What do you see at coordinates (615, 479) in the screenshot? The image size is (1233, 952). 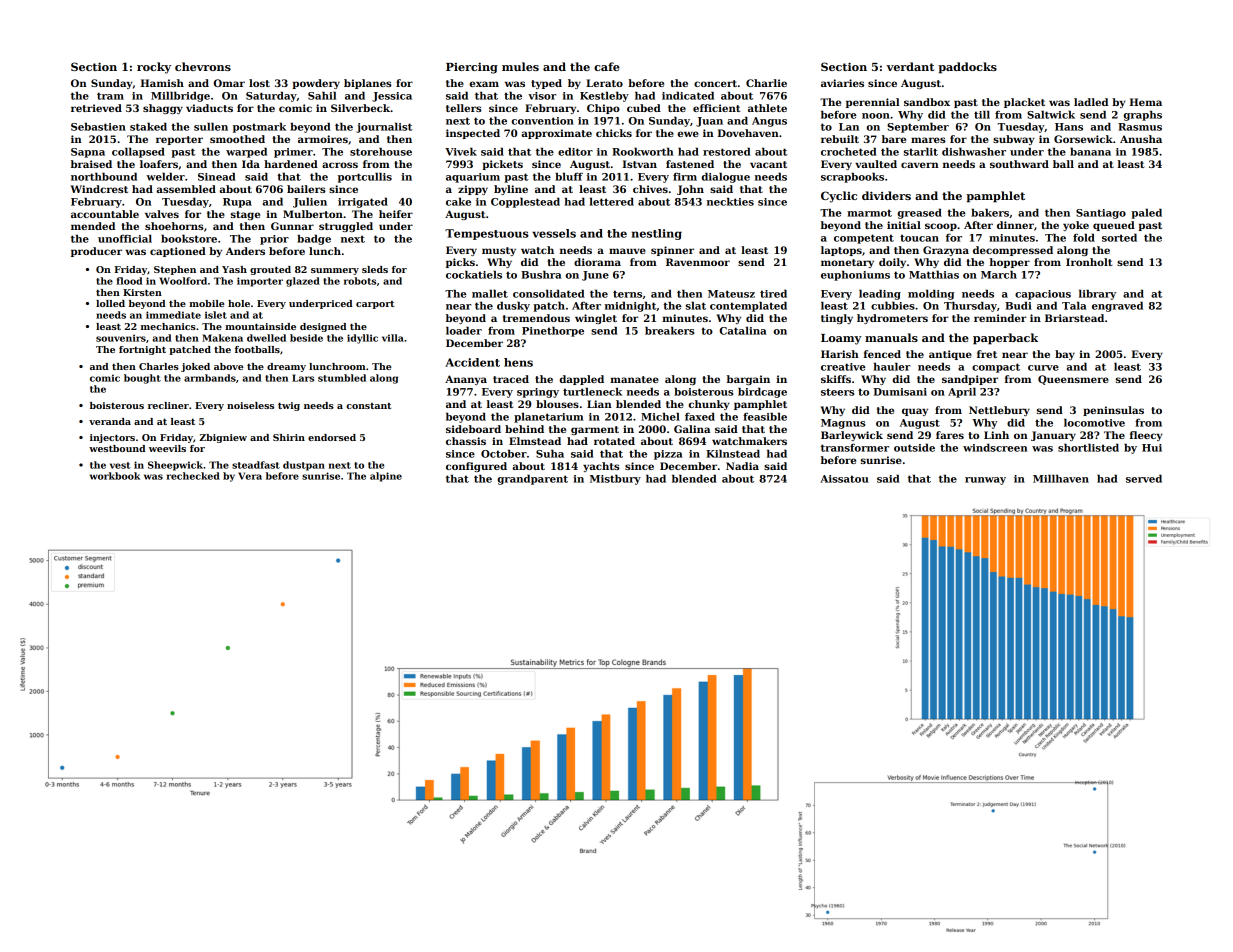 I see `Mistbury` at bounding box center [615, 479].
